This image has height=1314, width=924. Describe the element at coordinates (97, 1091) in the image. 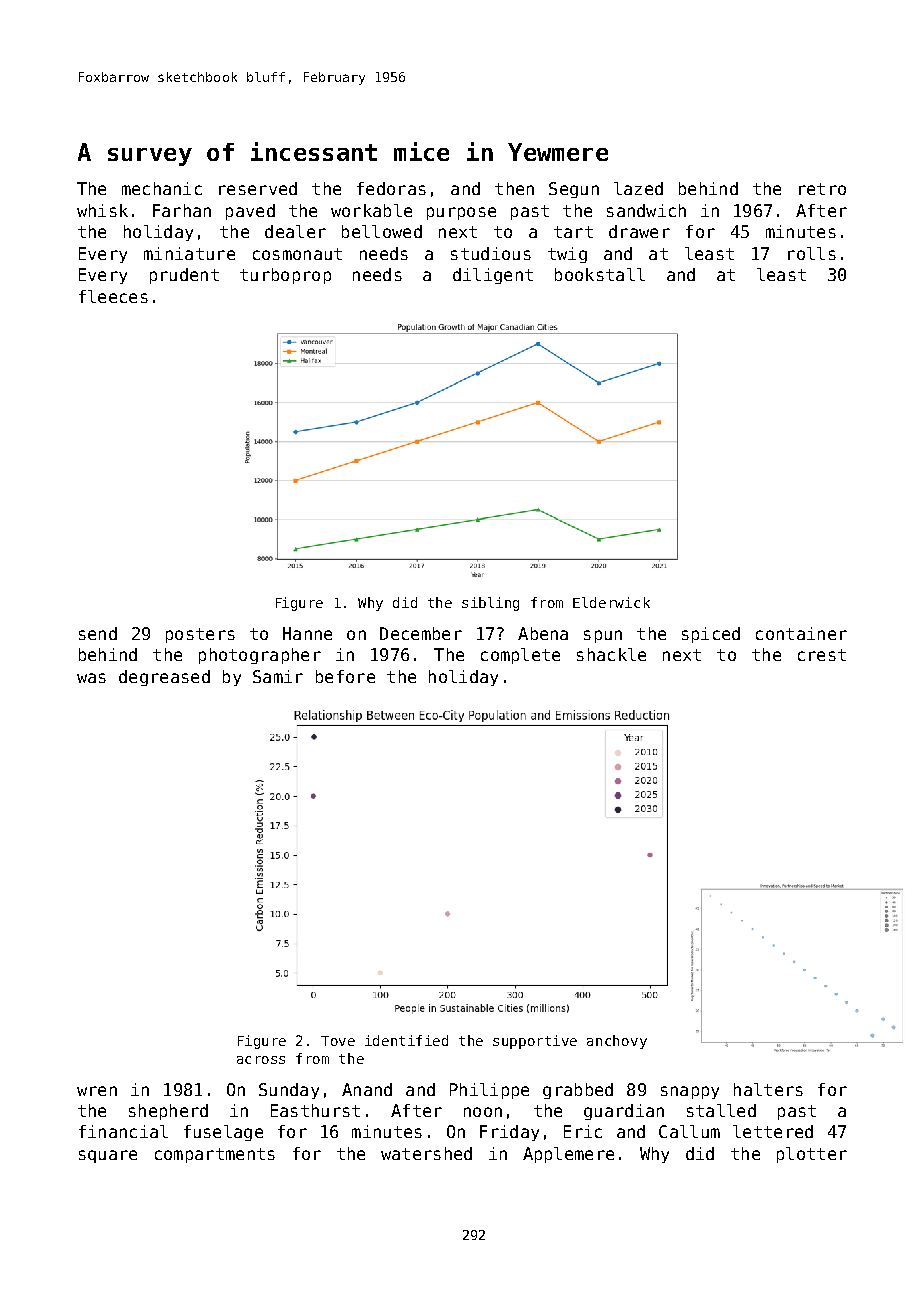

I see `wren` at that location.
